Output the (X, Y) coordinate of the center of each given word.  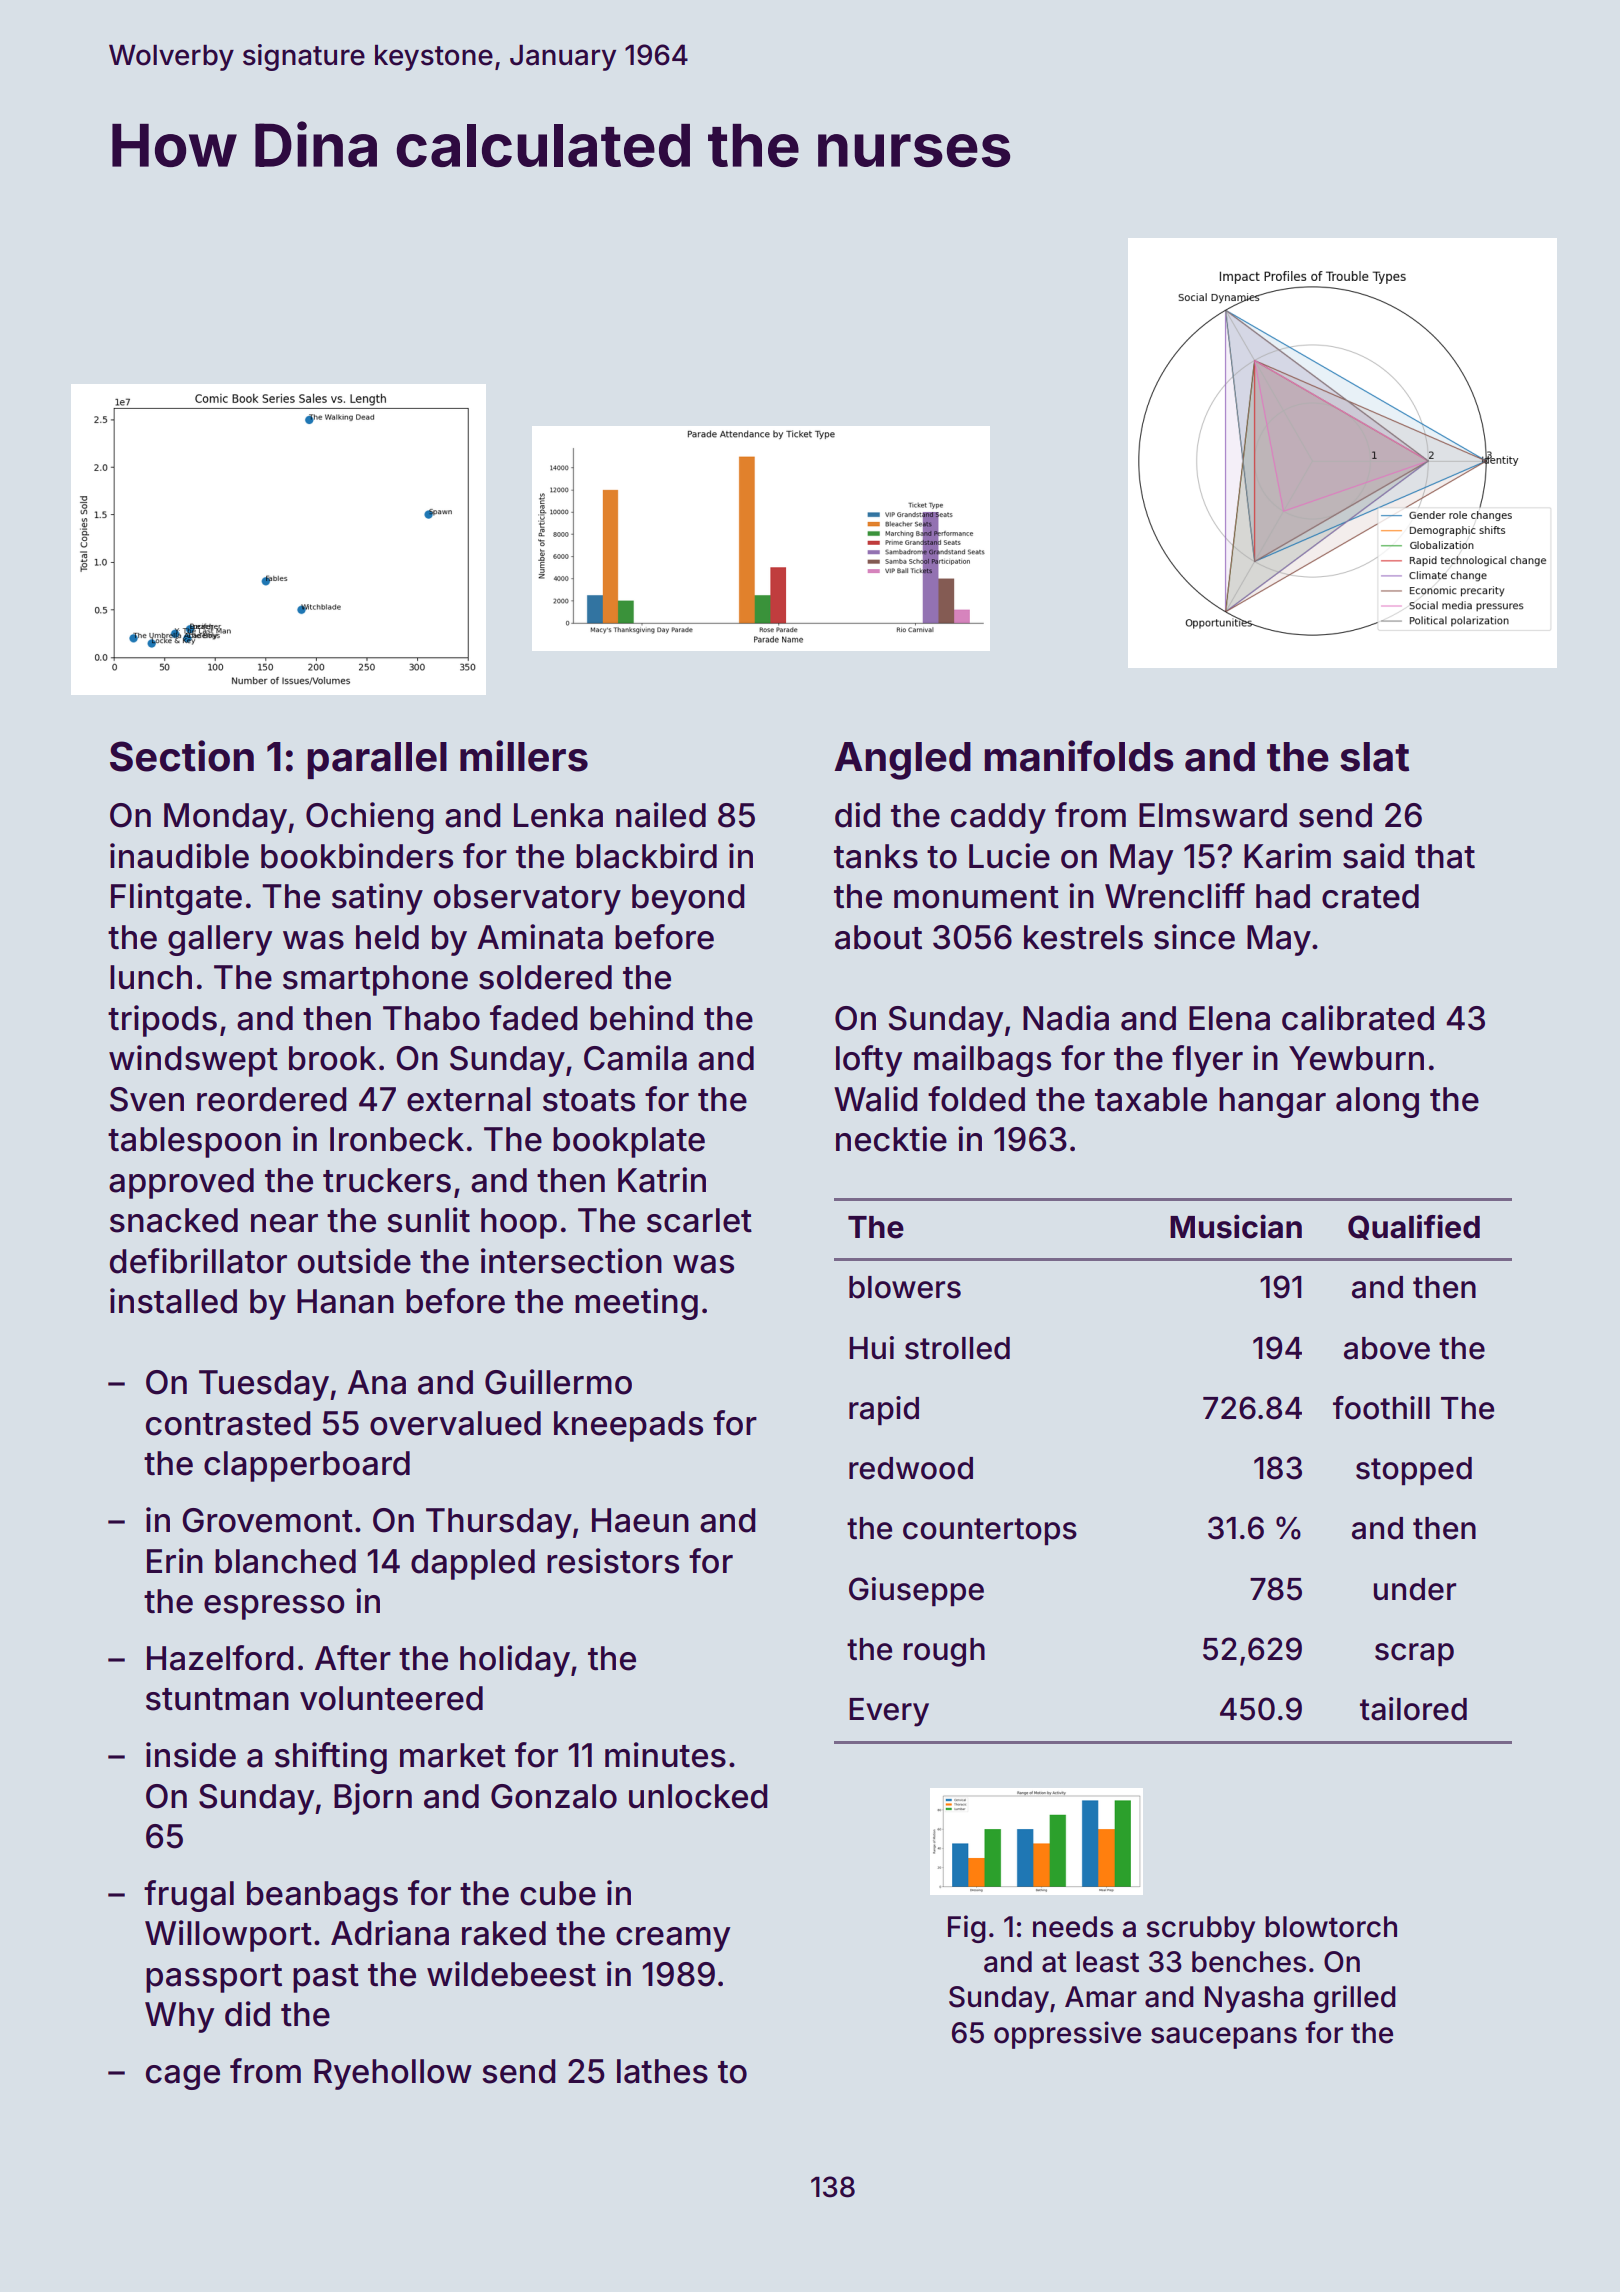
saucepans (1224, 2038)
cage (183, 2077)
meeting (636, 1304)
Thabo (431, 1018)
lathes (662, 2071)
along (1377, 1102)
